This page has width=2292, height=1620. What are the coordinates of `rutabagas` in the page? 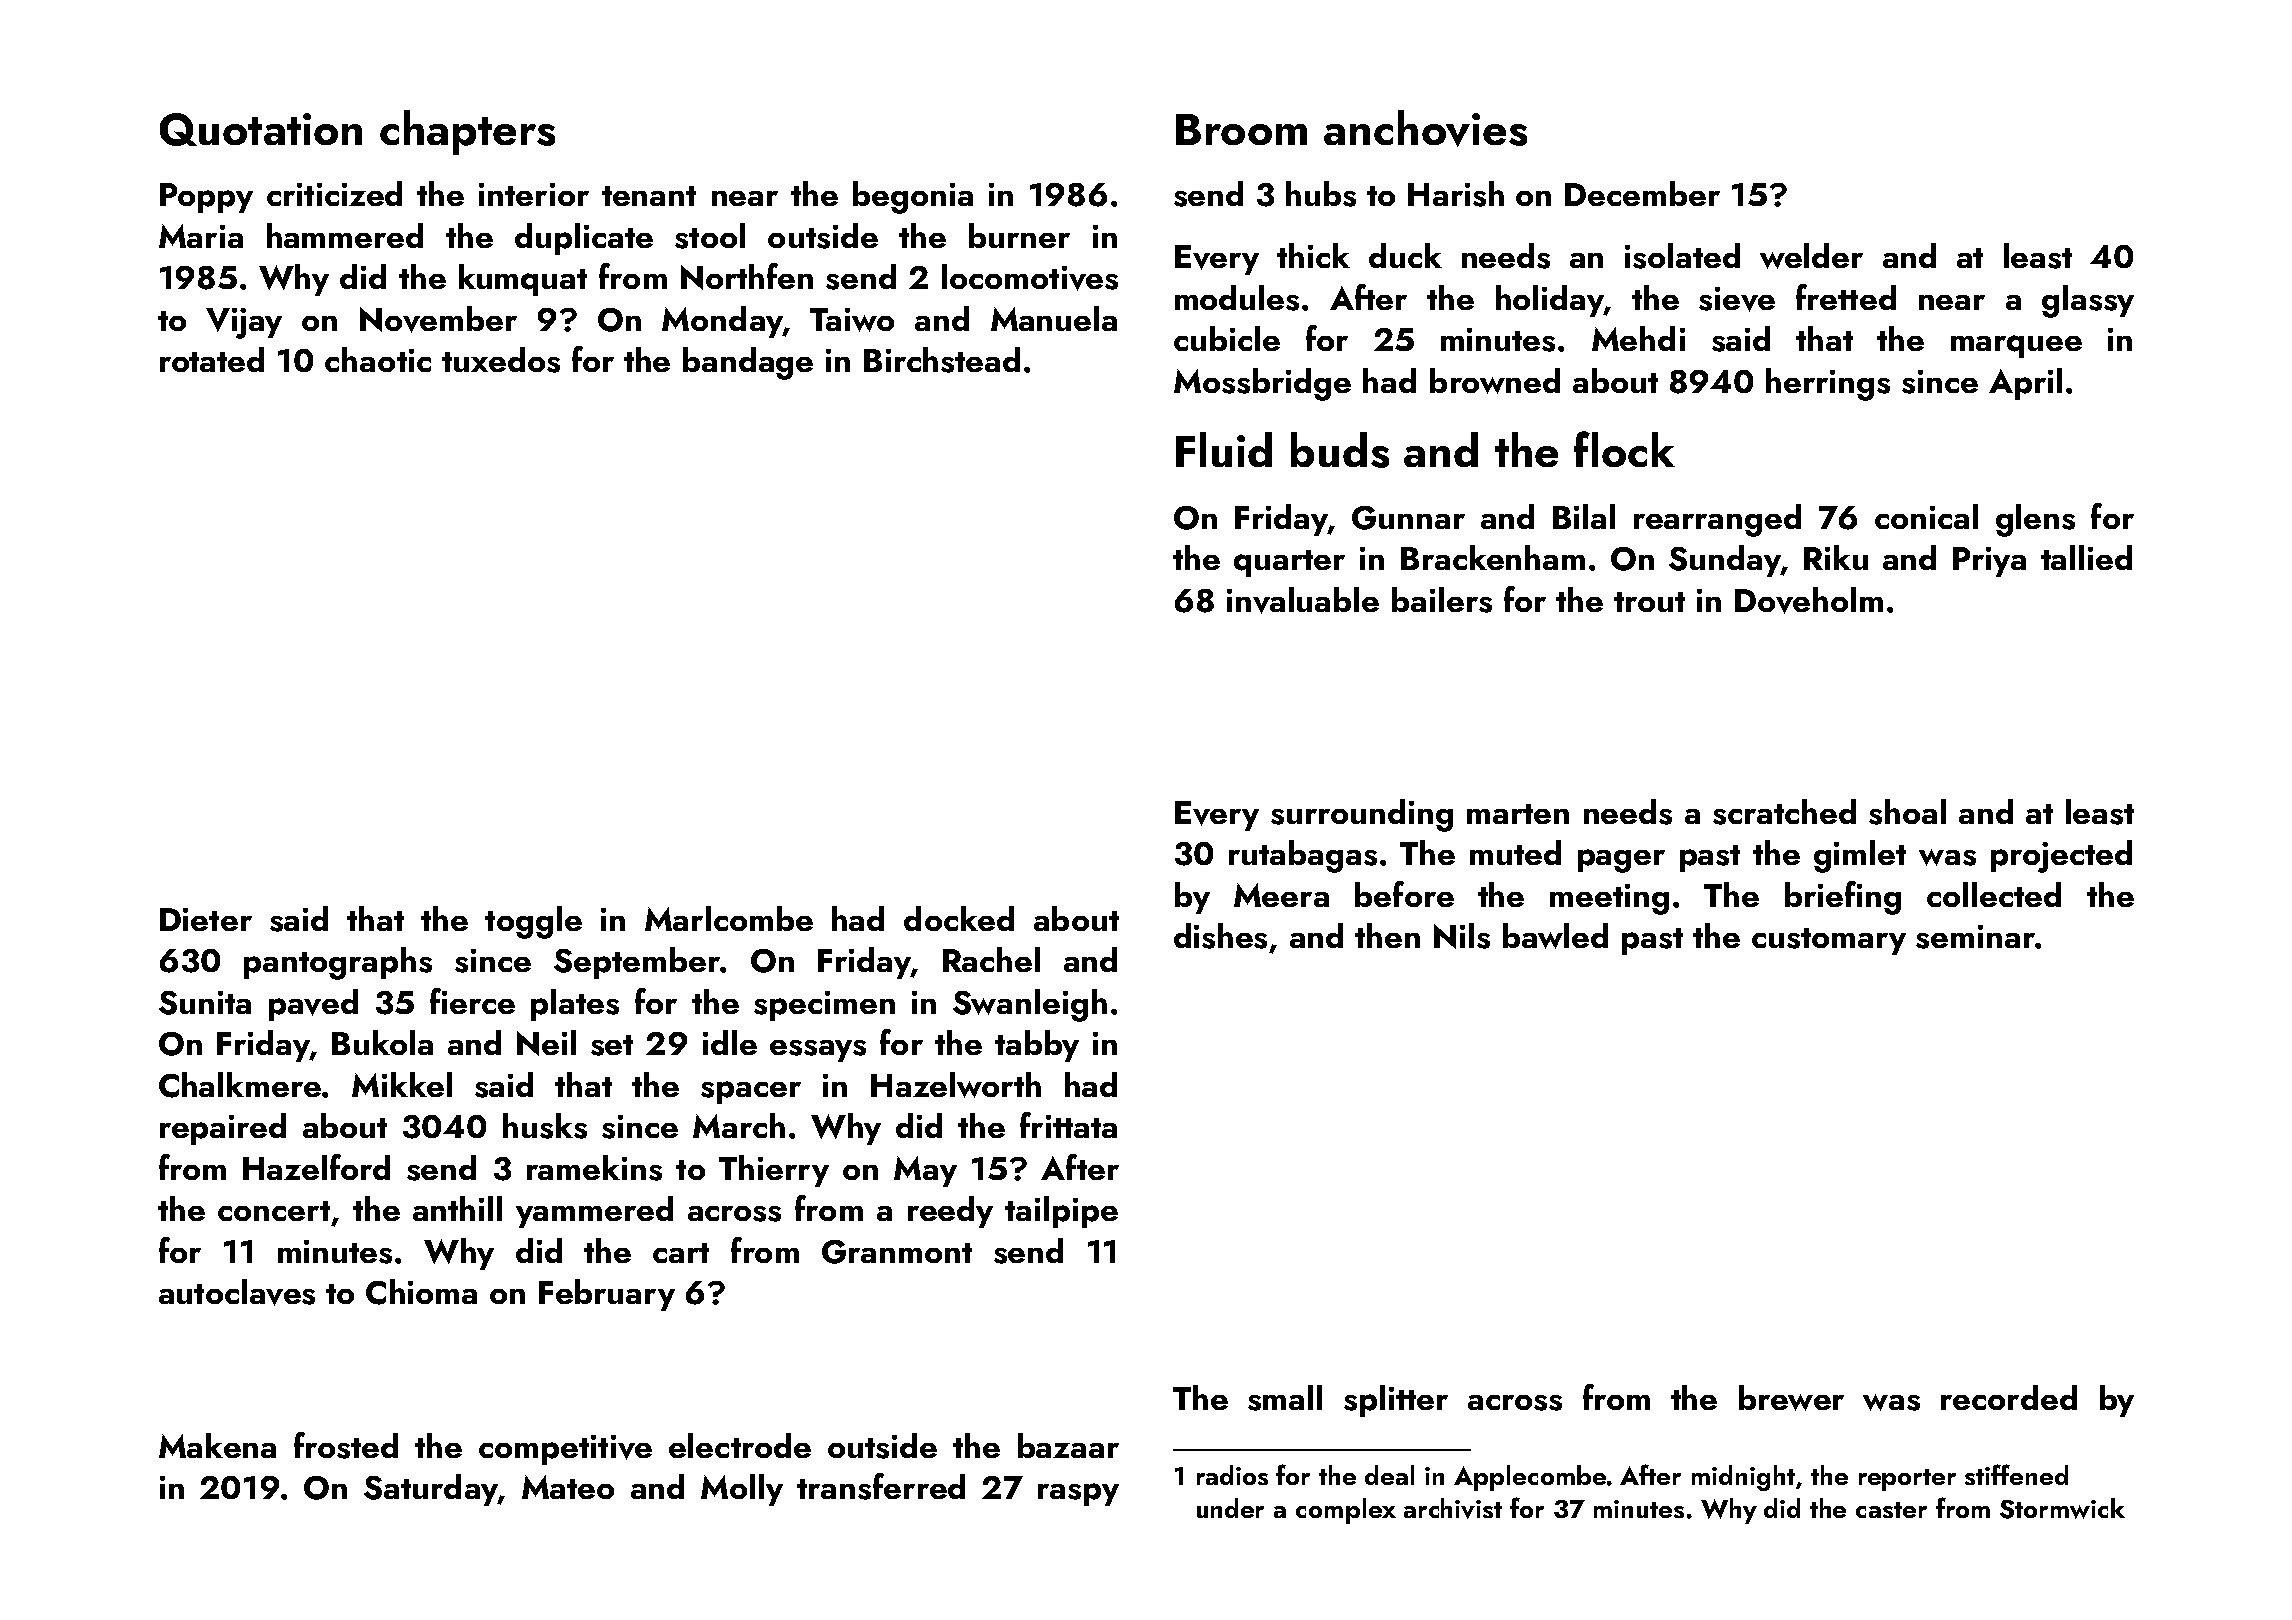 It's located at (1303, 856).
